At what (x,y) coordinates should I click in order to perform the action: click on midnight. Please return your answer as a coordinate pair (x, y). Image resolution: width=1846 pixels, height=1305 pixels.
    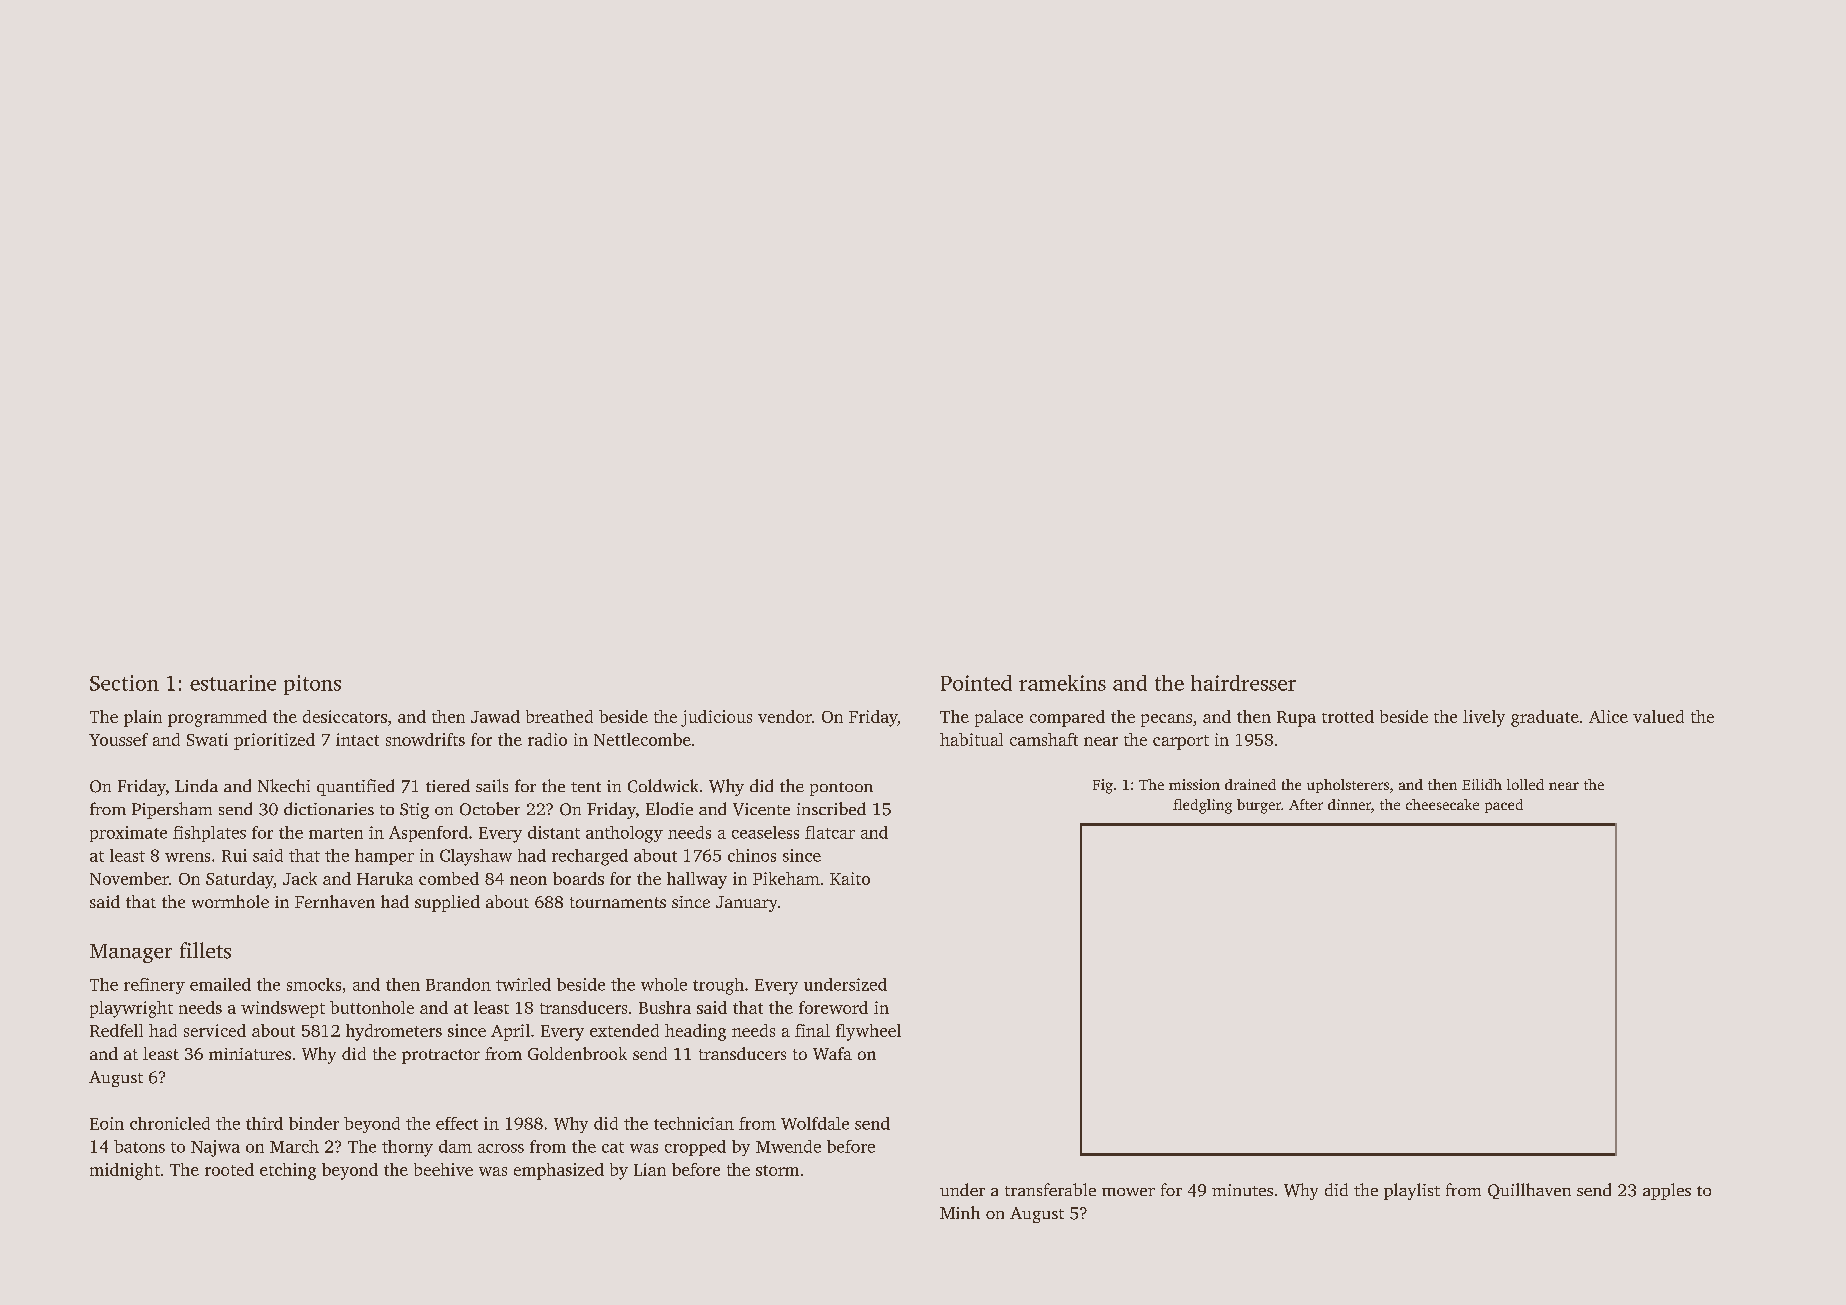
    Looking at the image, I should click on (125, 1171).
